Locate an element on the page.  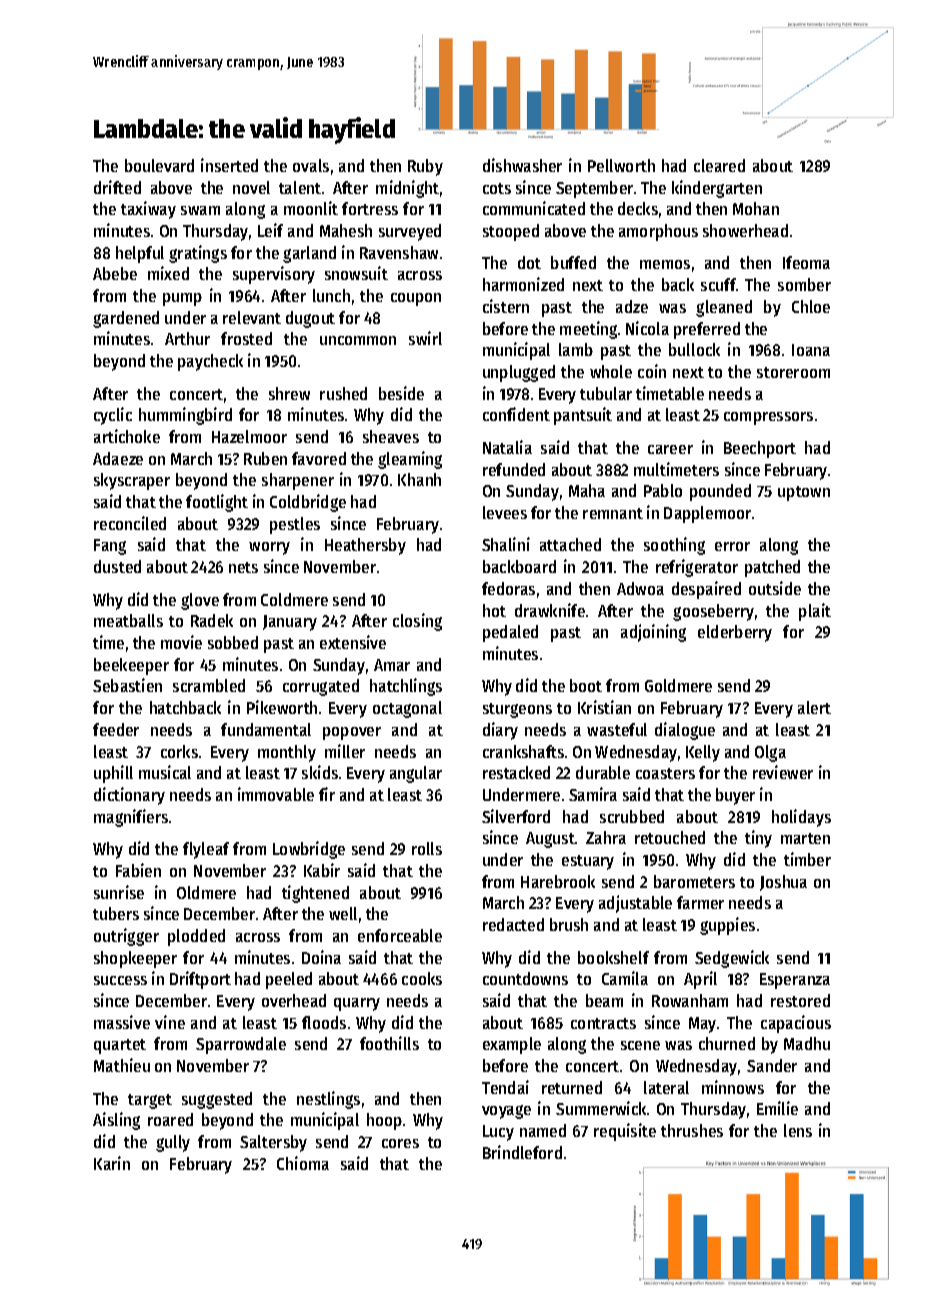
cleared is located at coordinates (719, 165).
